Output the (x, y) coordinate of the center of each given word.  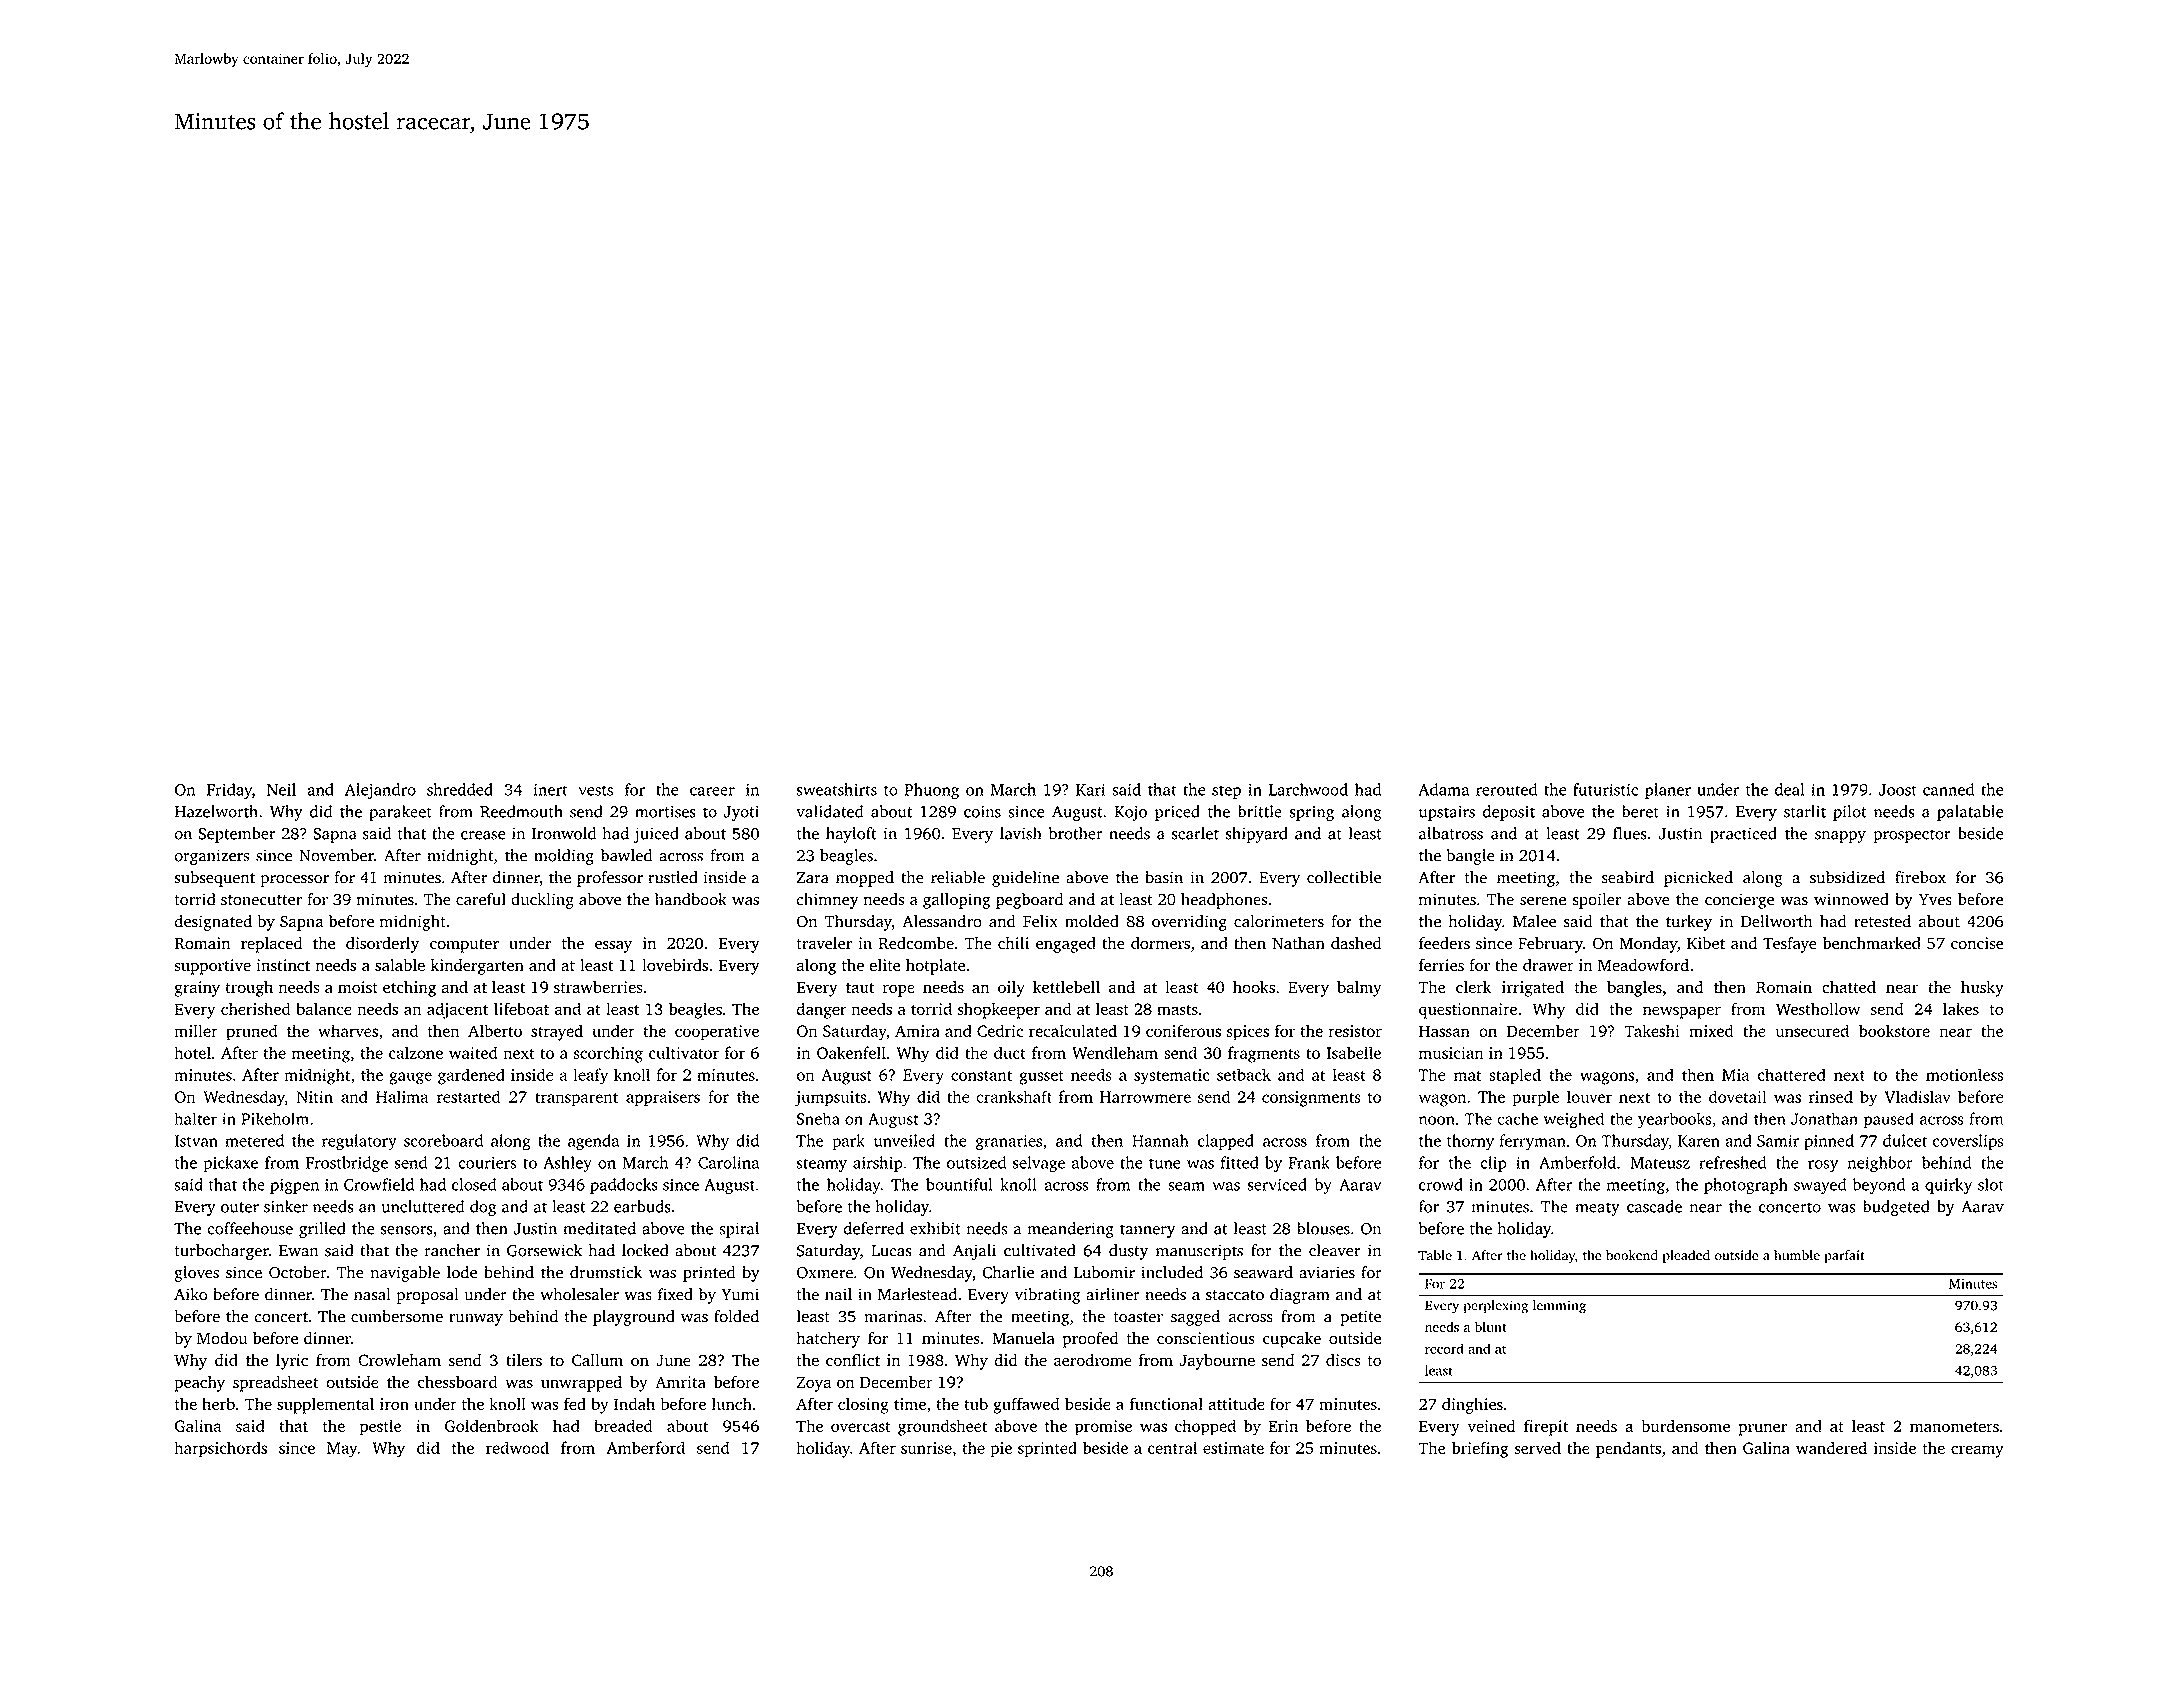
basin (1164, 877)
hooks (1254, 987)
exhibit (935, 1228)
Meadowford (1643, 964)
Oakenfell (851, 1052)
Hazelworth (216, 811)
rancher (452, 1250)
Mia (1735, 1075)
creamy (1977, 1451)
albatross (1451, 833)
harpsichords (220, 1449)
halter (196, 1118)
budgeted (1896, 1208)
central (1172, 1447)
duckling (542, 901)
